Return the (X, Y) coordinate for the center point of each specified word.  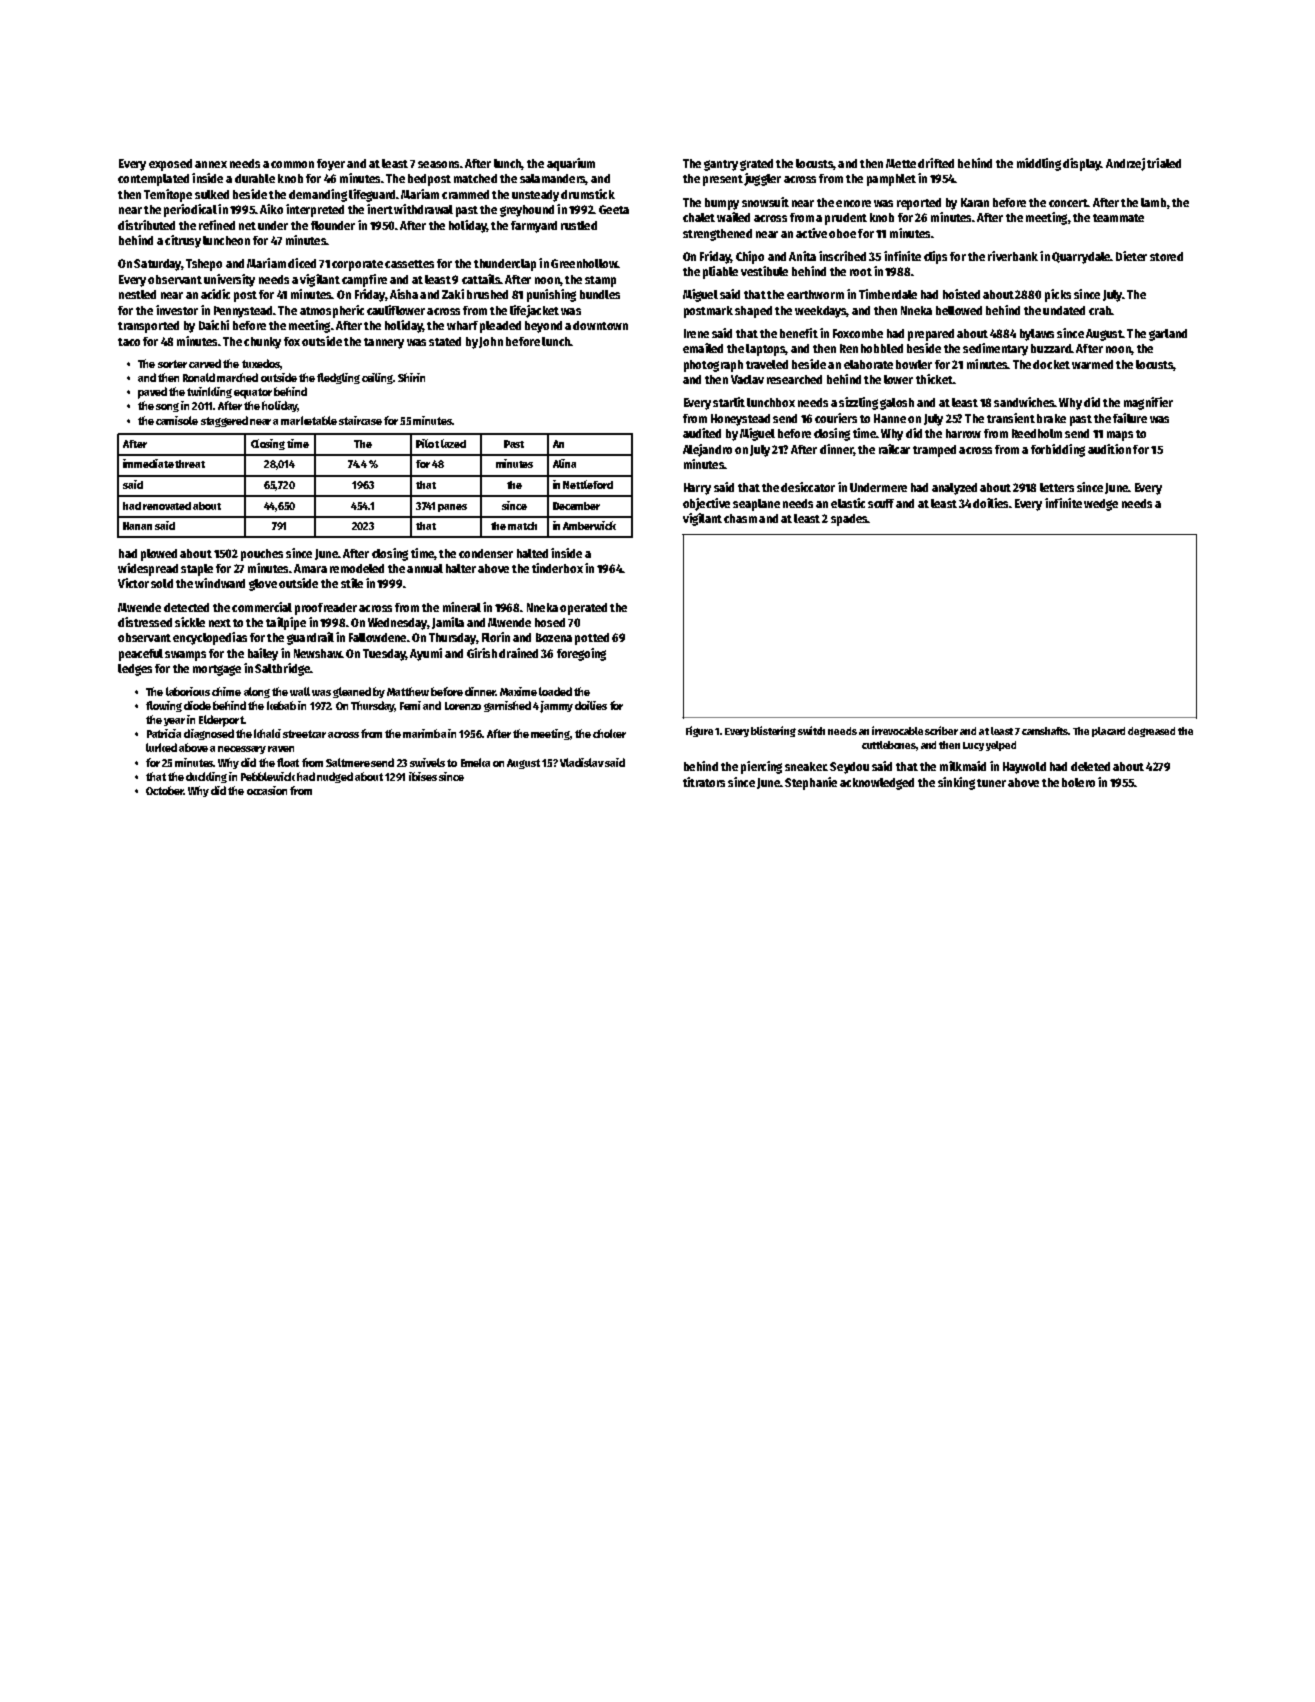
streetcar (304, 734)
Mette (901, 163)
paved (152, 393)
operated (583, 609)
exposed (170, 165)
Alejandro (707, 450)
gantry (721, 165)
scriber (941, 730)
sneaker (805, 766)
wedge (1101, 505)
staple (197, 570)
